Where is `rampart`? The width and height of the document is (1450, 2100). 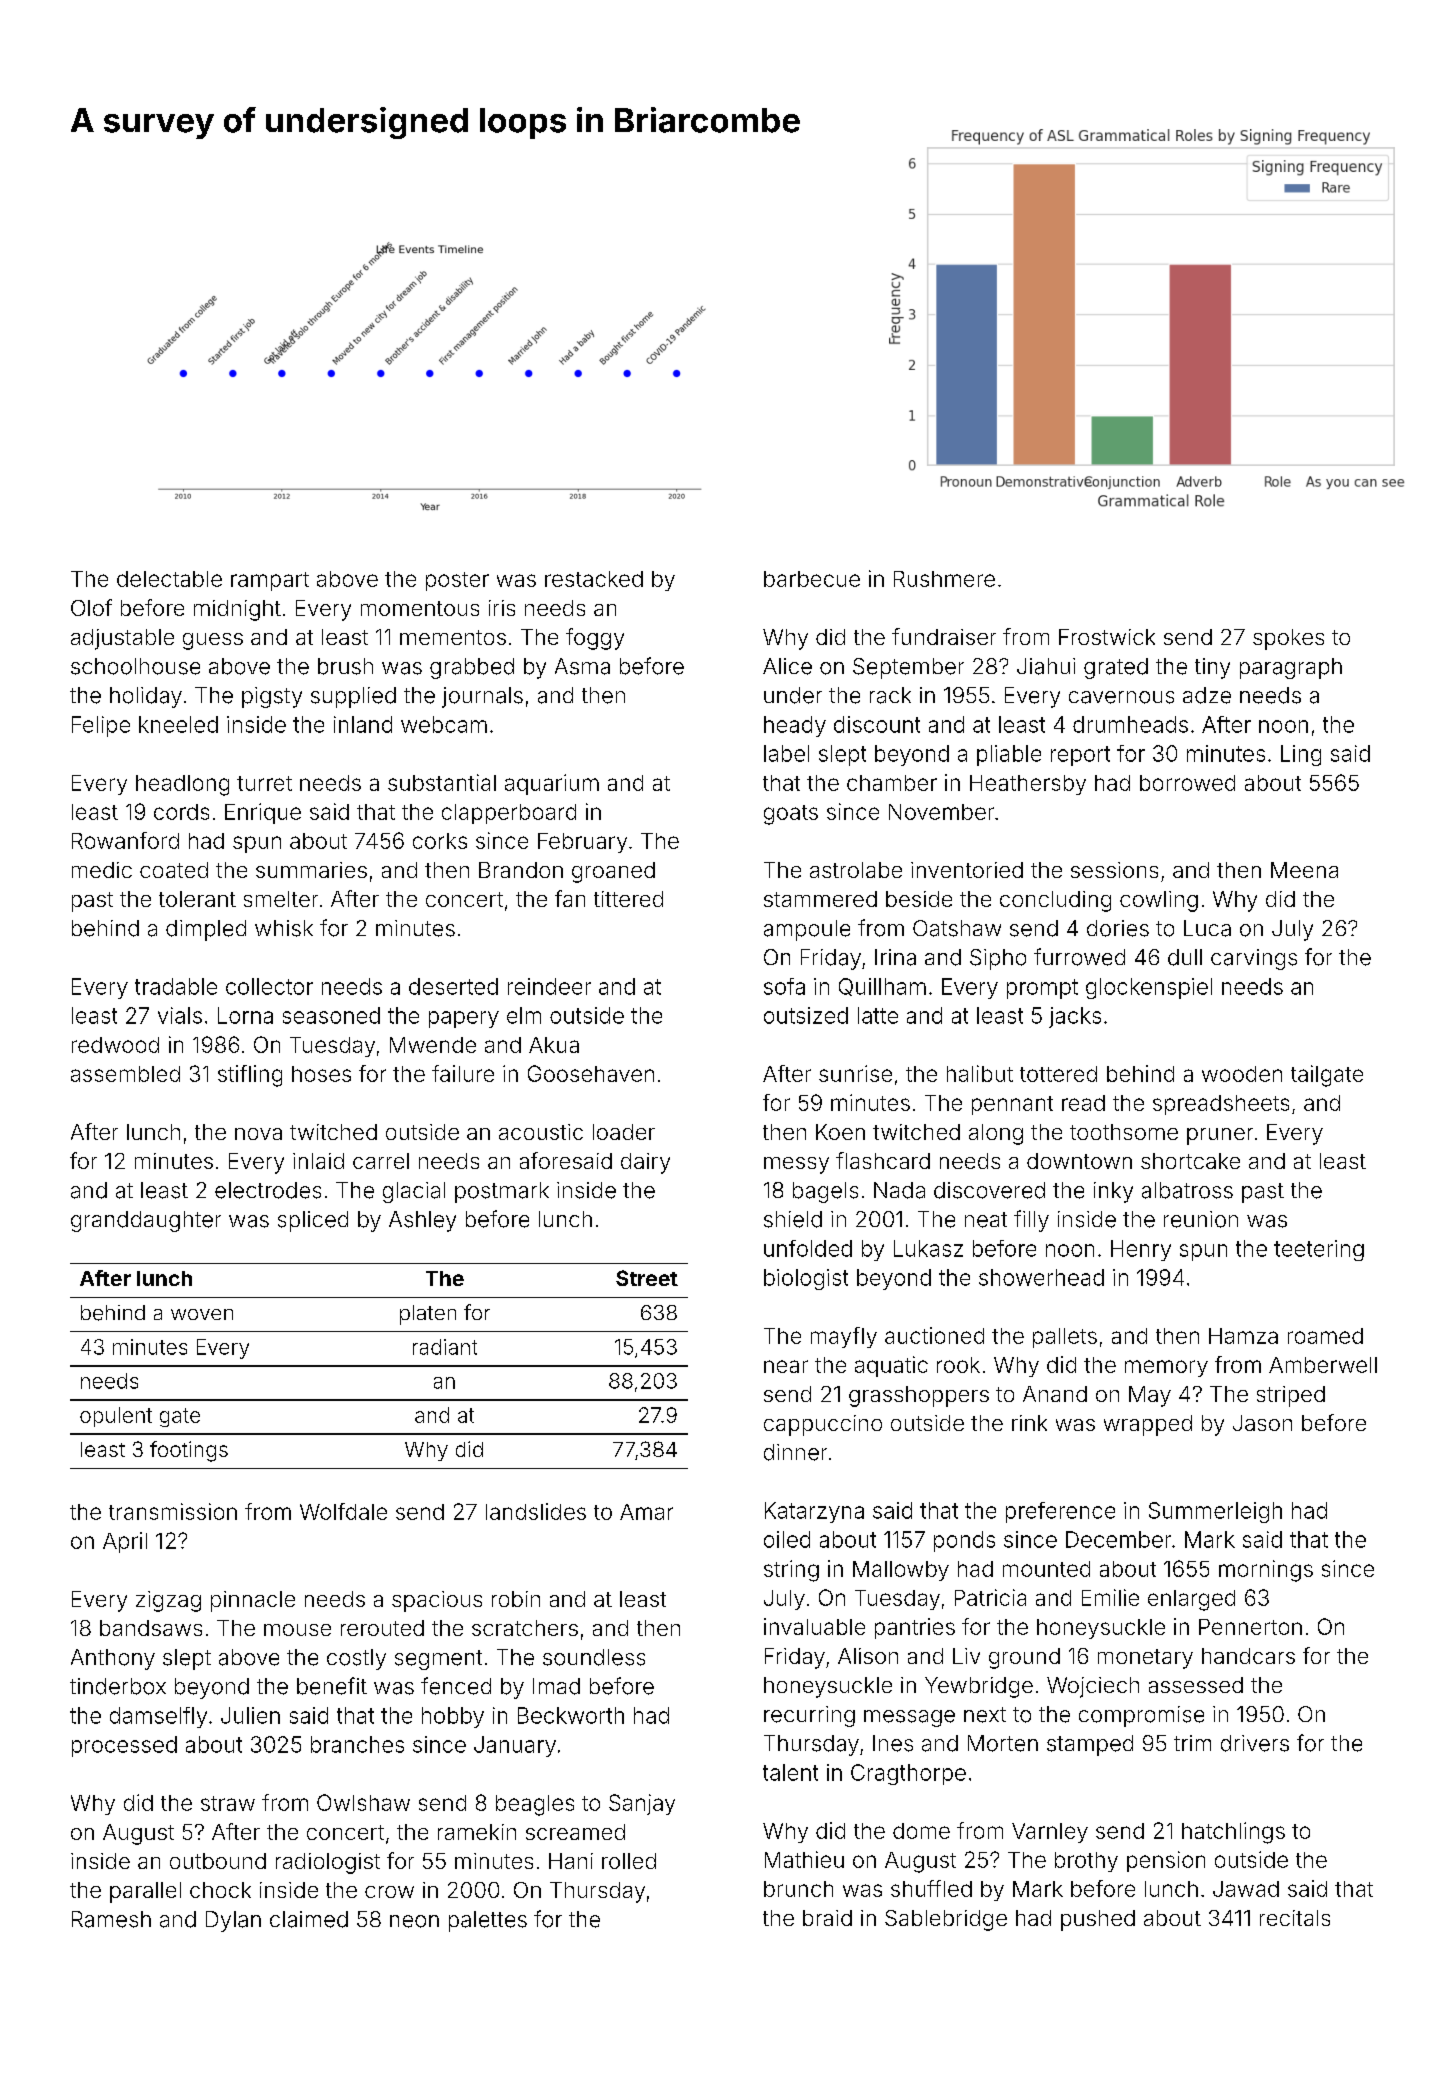 rampart is located at coordinates (270, 581).
